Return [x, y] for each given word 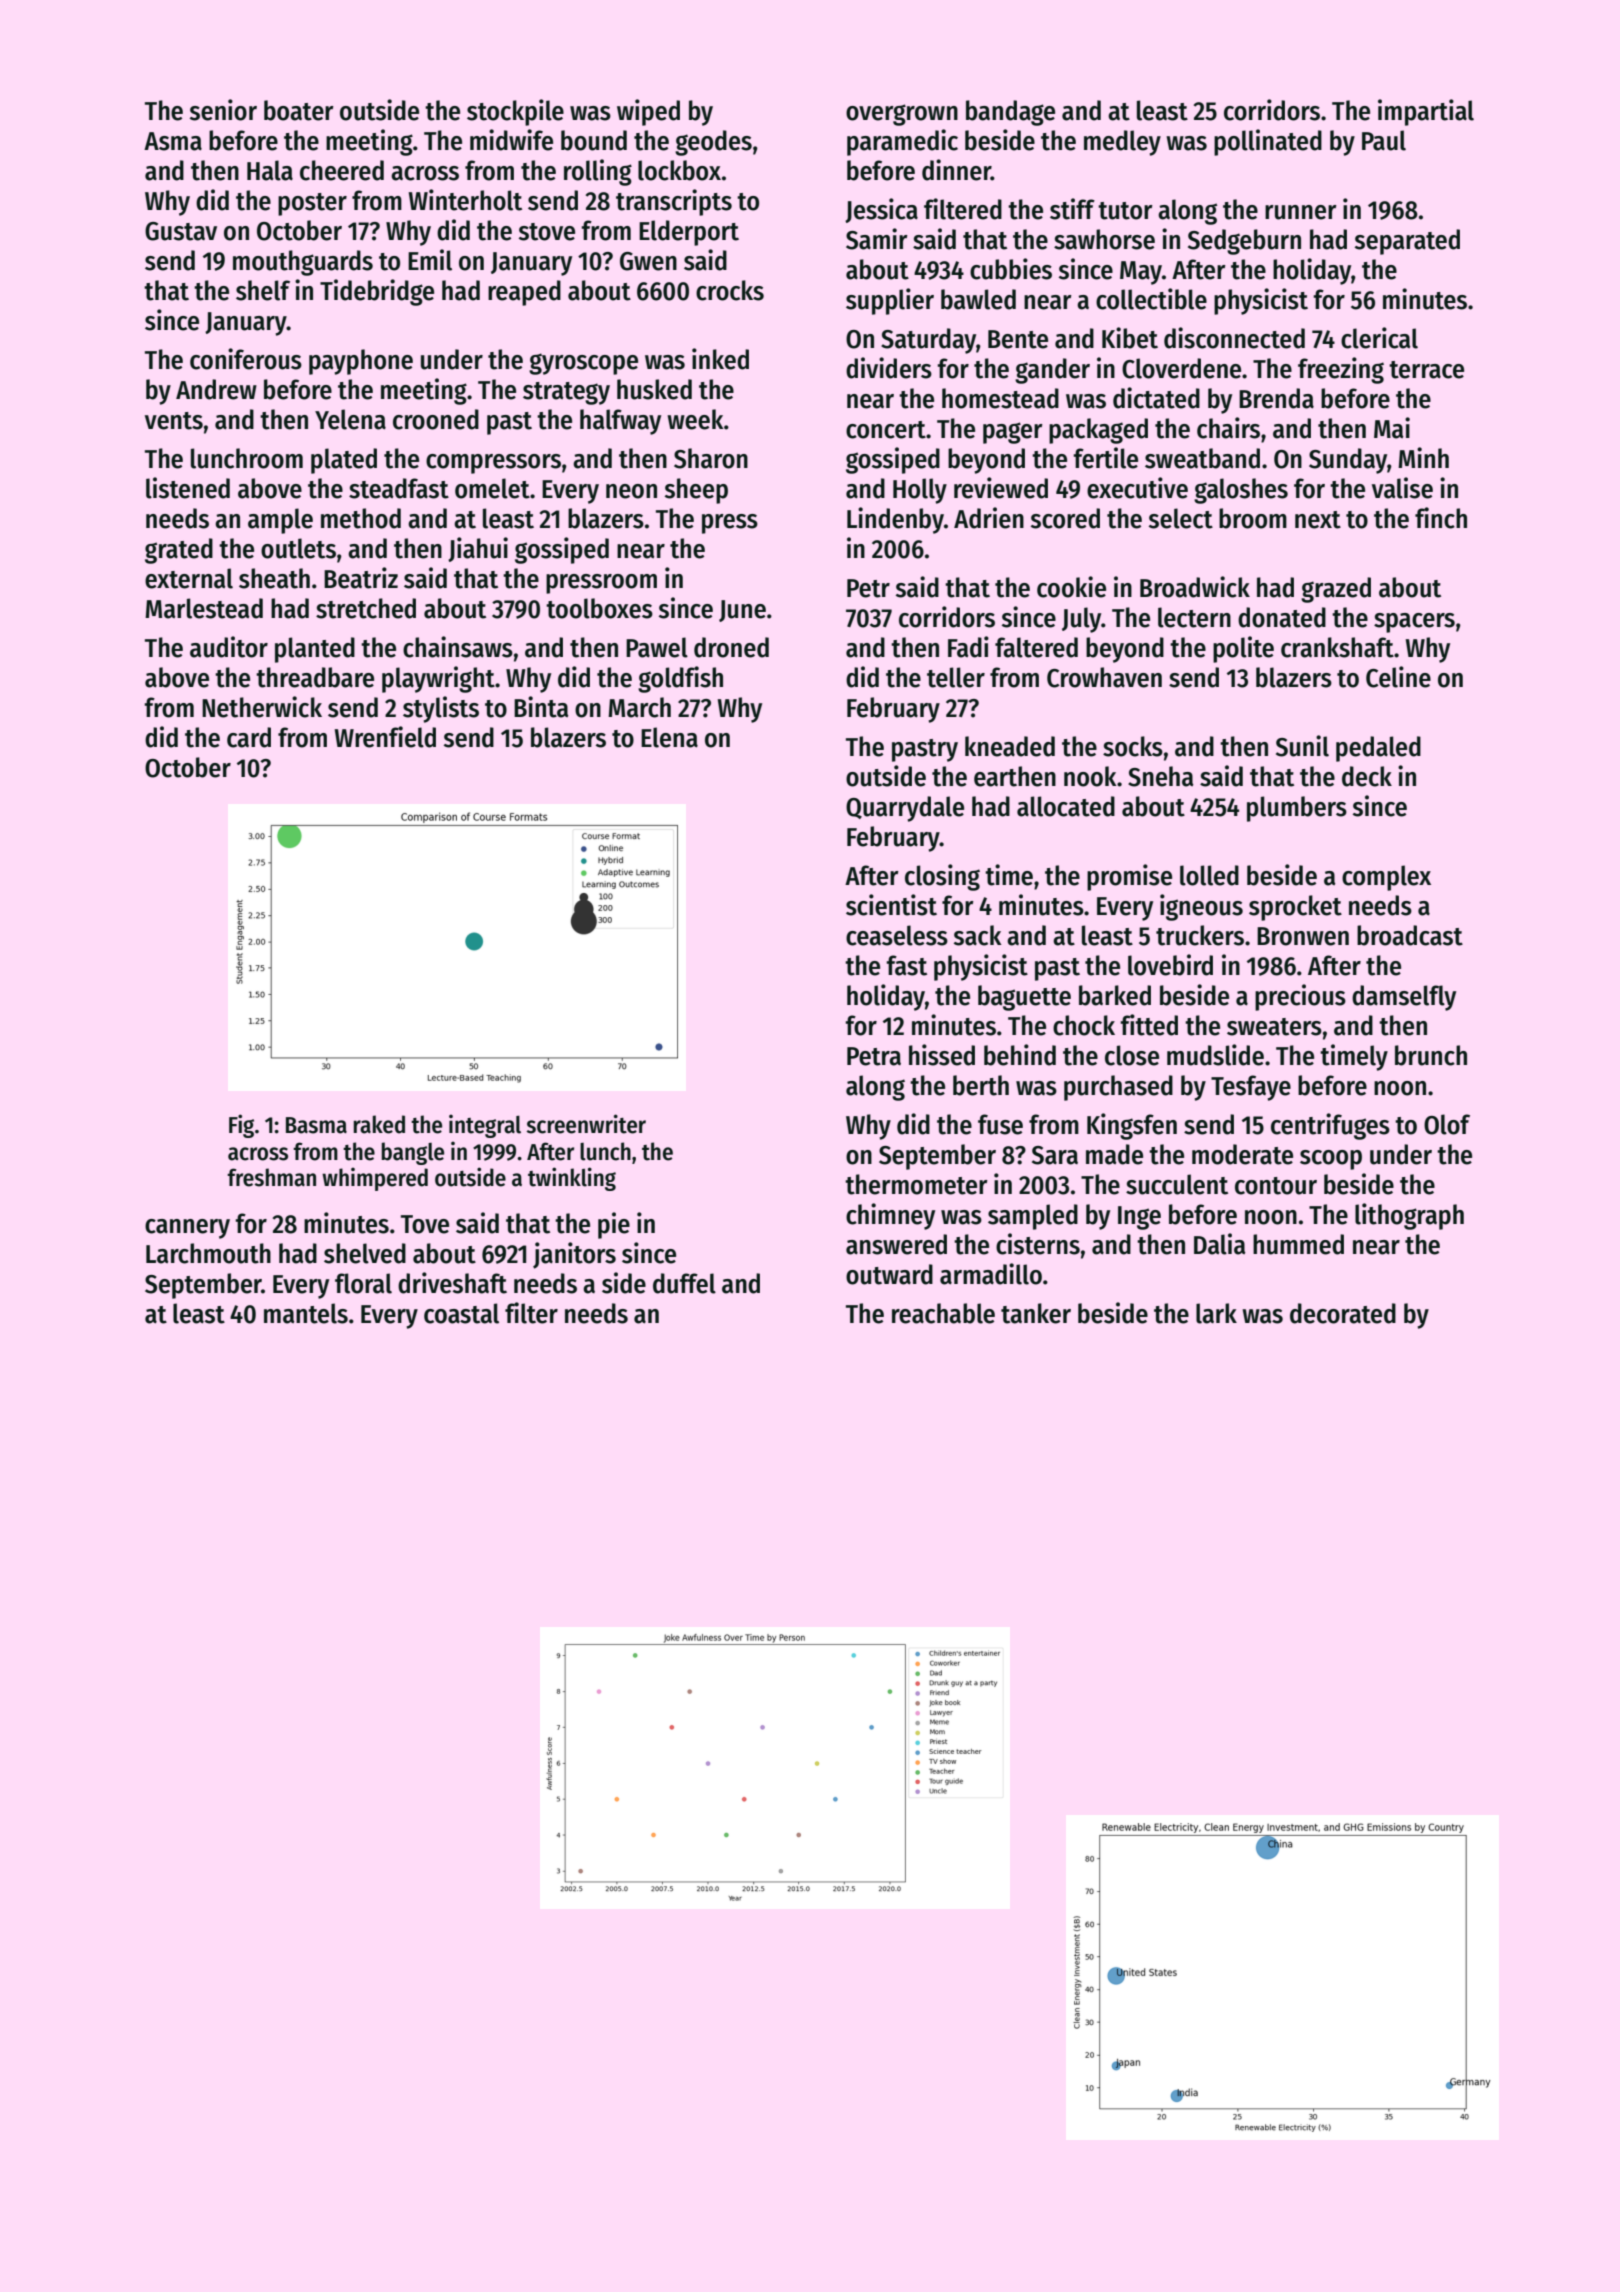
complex [1386, 878]
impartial [1426, 112]
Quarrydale [905, 809]
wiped [648, 112]
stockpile [515, 112]
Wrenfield [385, 737]
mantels [306, 1313]
